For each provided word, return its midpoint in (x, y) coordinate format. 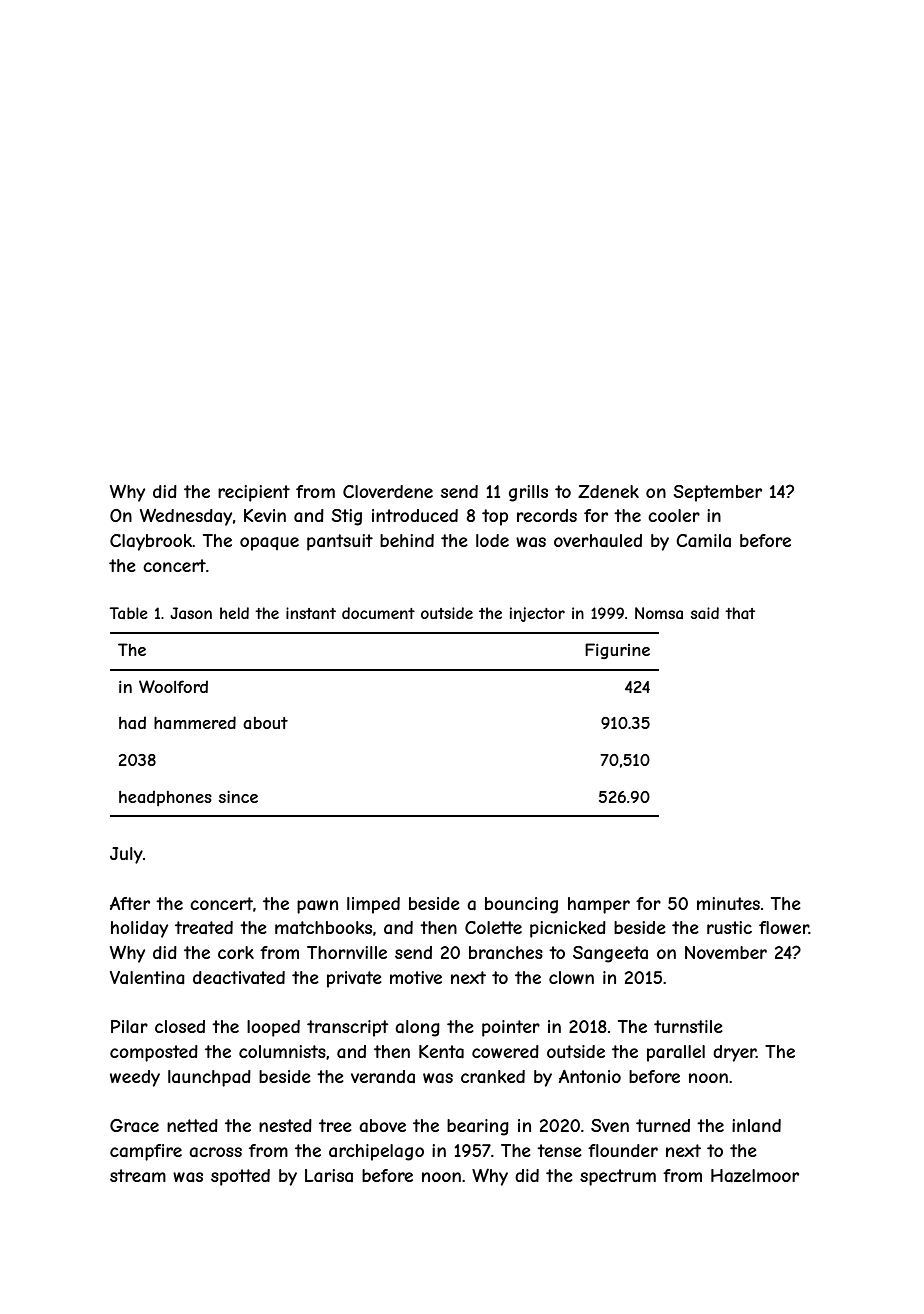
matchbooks (323, 927)
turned (663, 1125)
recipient (254, 493)
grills (528, 493)
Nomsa (659, 613)
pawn (317, 907)
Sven (610, 1125)
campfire (146, 1152)
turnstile (688, 1026)
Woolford (173, 686)
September (717, 493)
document (378, 613)
